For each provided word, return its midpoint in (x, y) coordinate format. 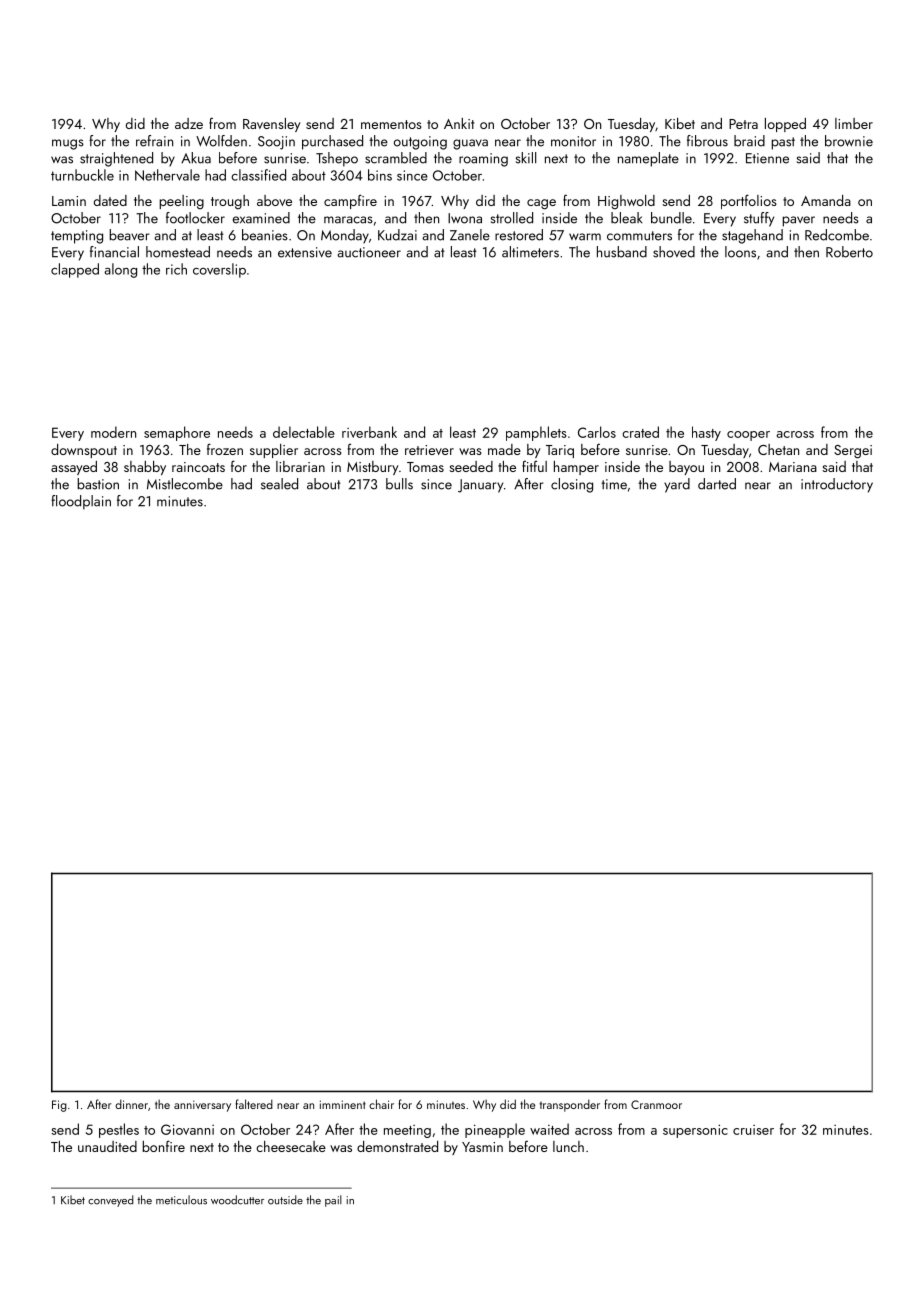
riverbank (369, 432)
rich (176, 269)
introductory (837, 485)
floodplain (81, 502)
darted (717, 484)
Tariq (560, 451)
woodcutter (237, 1200)
